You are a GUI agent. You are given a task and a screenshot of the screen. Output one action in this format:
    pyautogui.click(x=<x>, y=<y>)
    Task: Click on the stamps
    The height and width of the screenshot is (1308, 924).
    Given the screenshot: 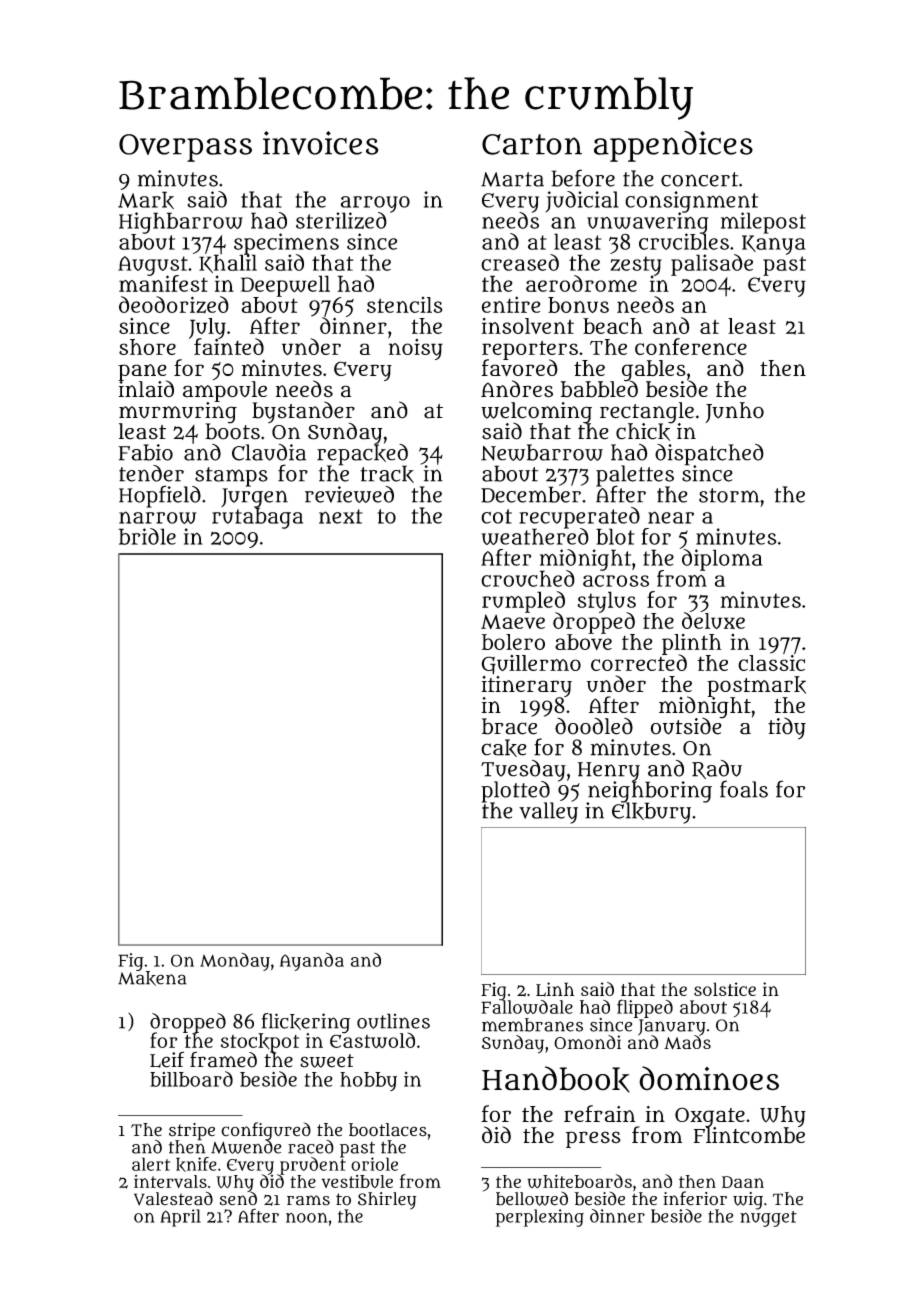 What is the action you would take?
    pyautogui.click(x=231, y=476)
